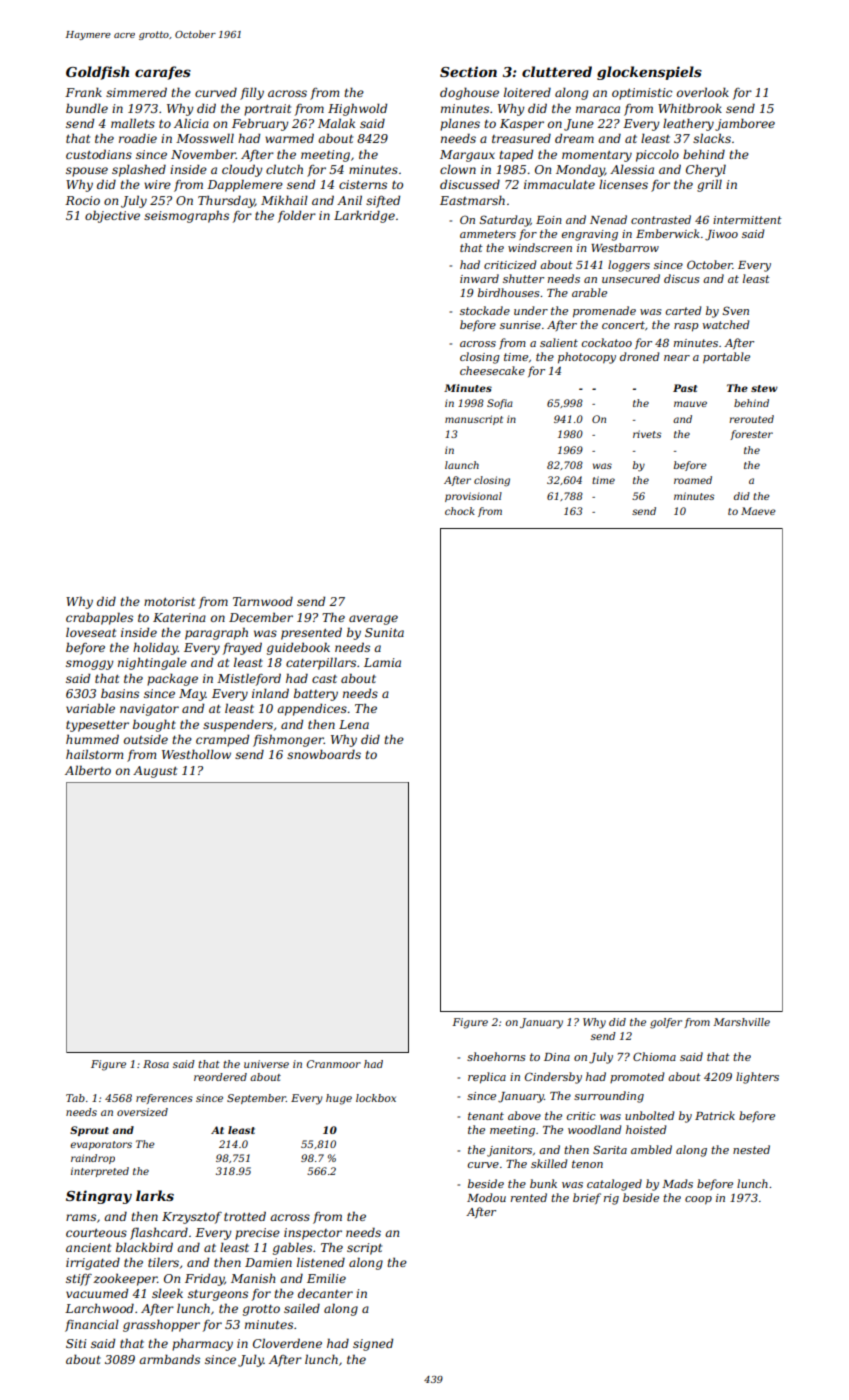 The image size is (849, 1400). What do you see at coordinates (741, 1022) in the screenshot?
I see `Marshville` at bounding box center [741, 1022].
